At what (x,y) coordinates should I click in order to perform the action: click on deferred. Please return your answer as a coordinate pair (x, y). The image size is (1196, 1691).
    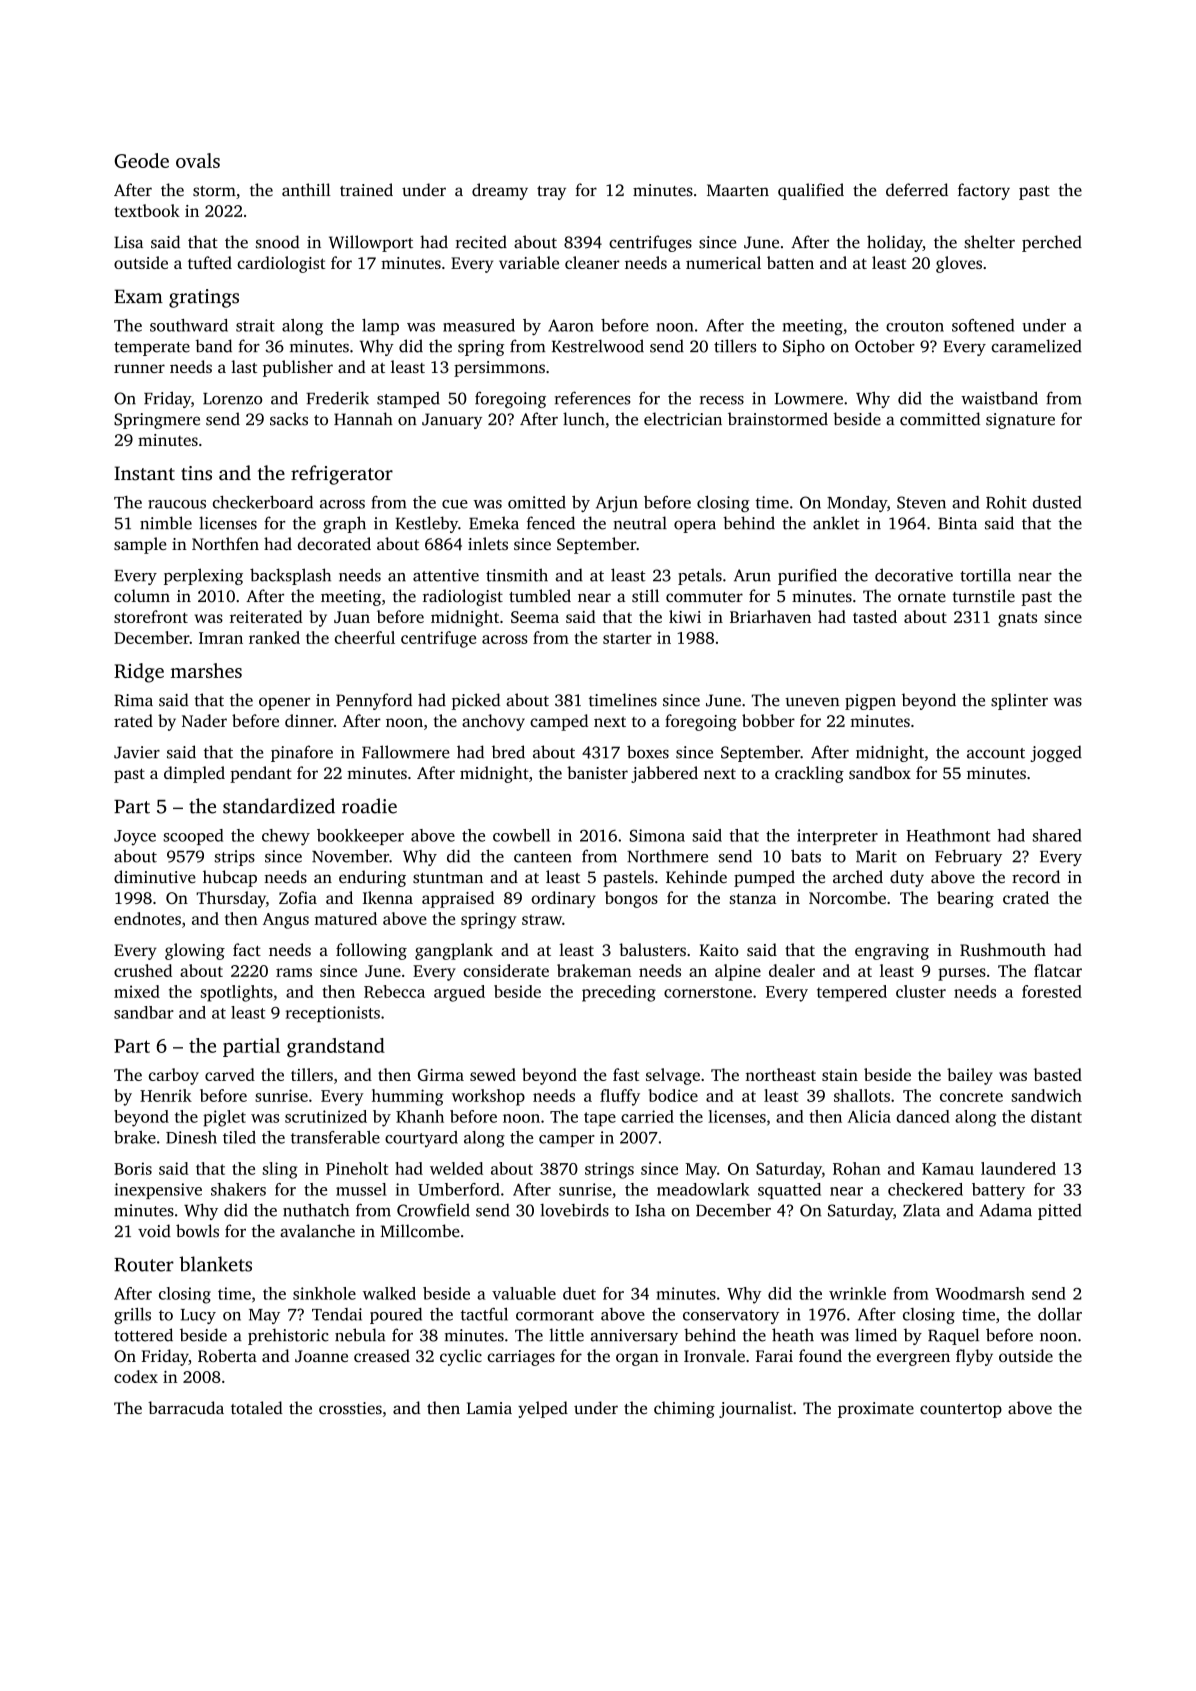
    Looking at the image, I should click on (917, 189).
